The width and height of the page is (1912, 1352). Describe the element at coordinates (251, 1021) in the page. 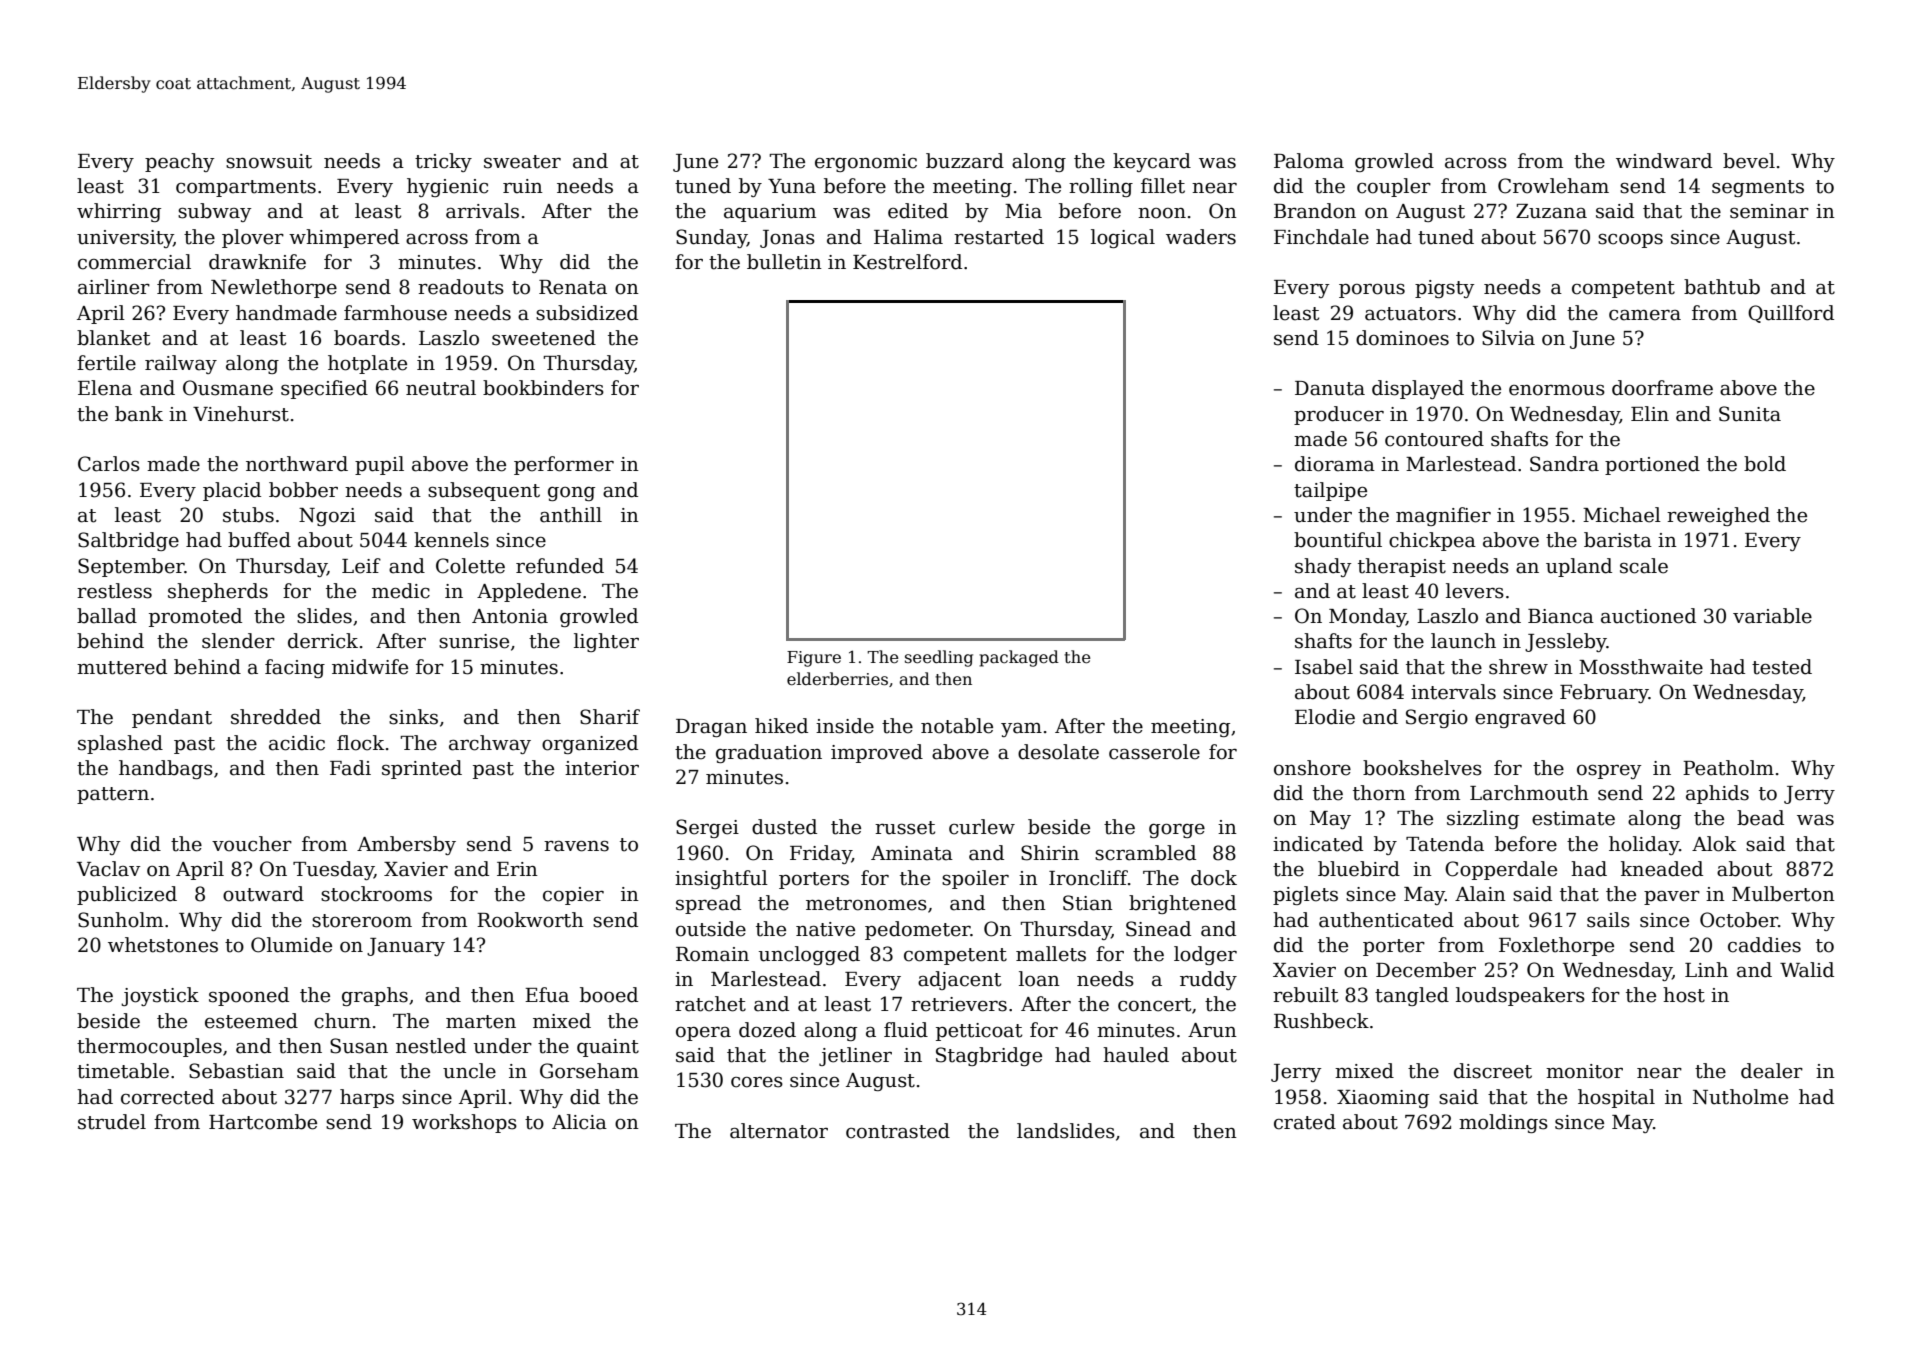

I see `esteemed` at that location.
